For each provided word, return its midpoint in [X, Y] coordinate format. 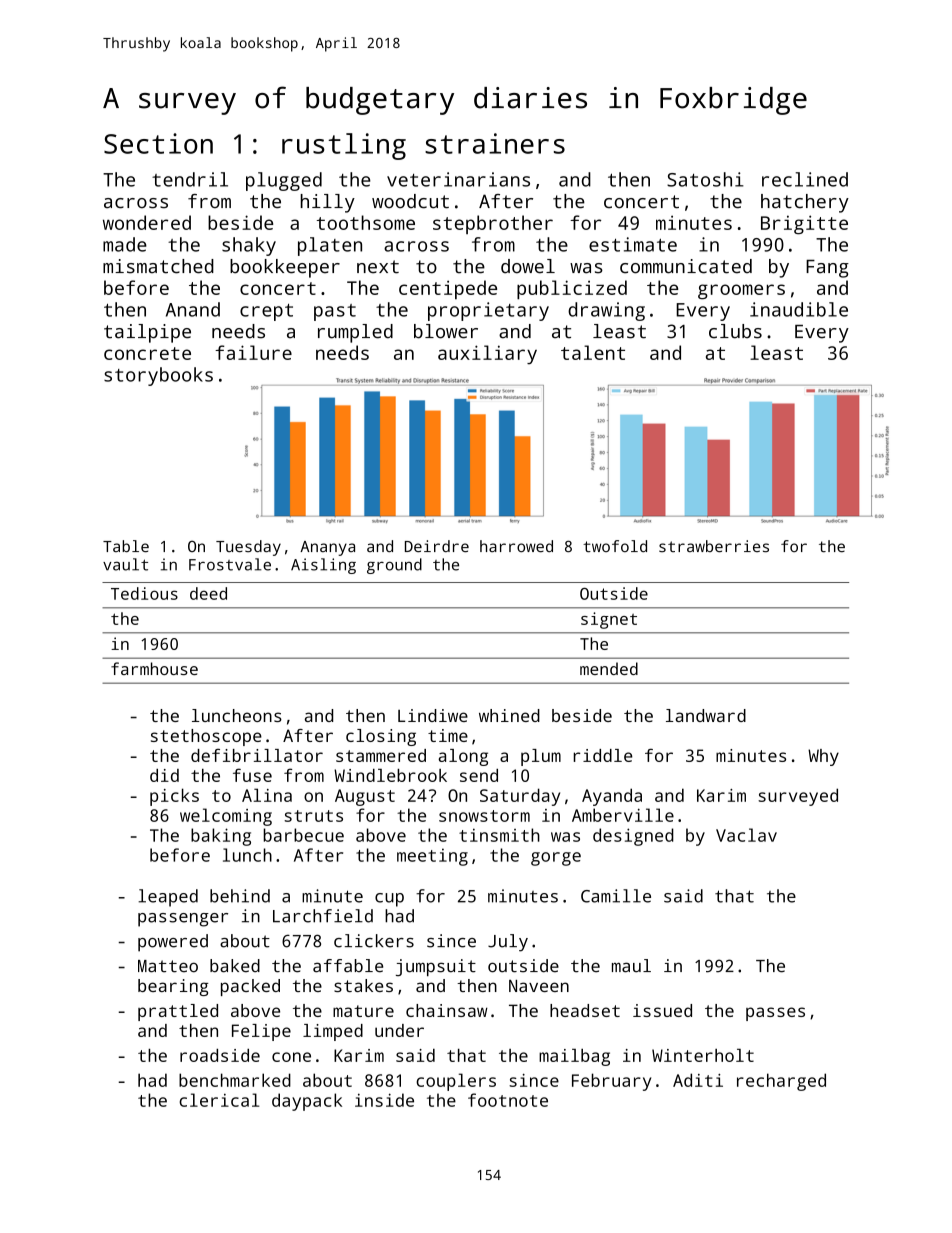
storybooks [158, 376]
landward [706, 715]
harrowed [516, 546]
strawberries [714, 546]
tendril [190, 179]
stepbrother [493, 224]
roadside [220, 1055]
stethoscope [206, 737]
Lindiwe [433, 715]
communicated [686, 266]
